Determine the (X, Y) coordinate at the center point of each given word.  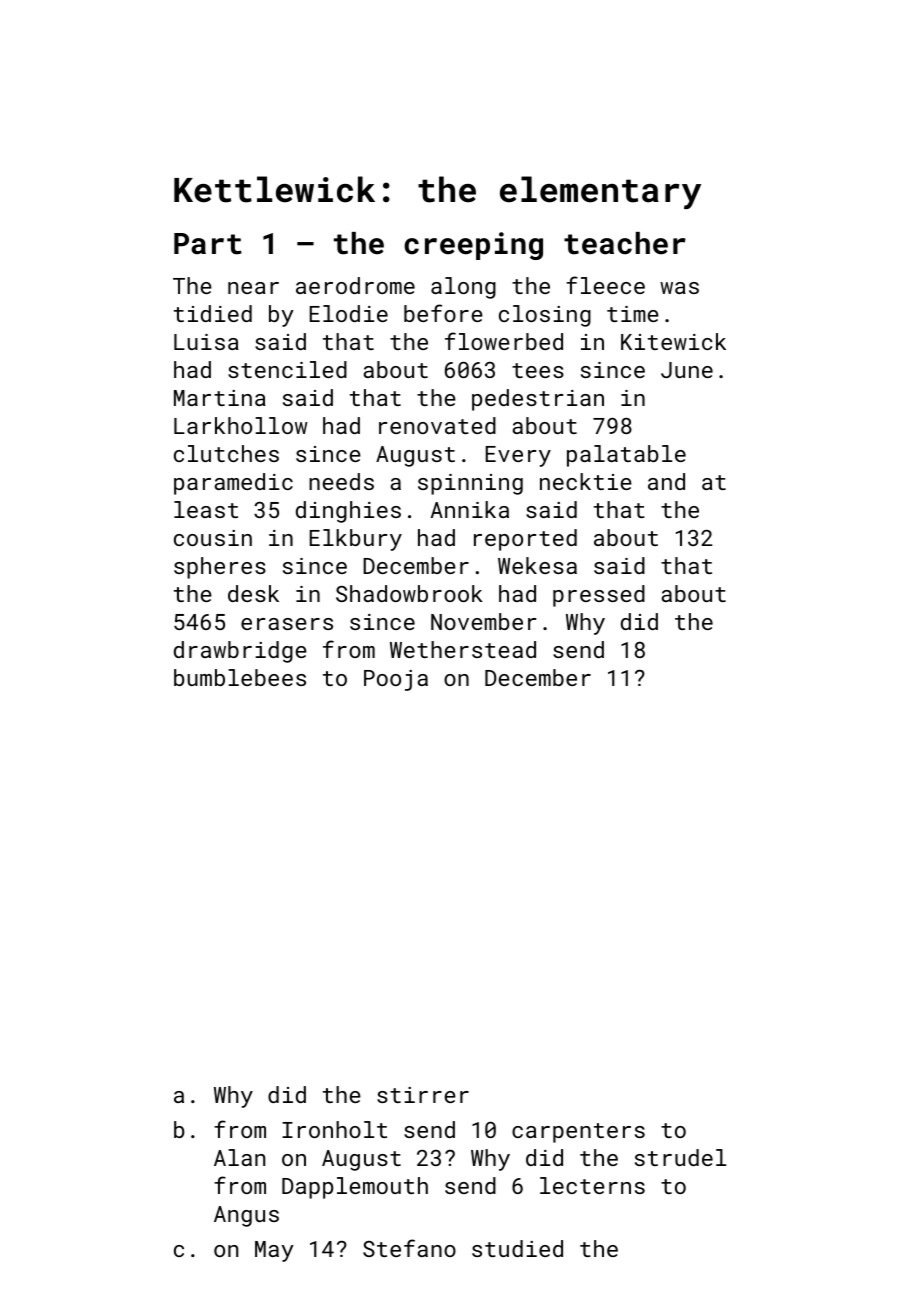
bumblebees (240, 677)
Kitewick (673, 341)
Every (518, 456)
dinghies (348, 512)
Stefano (409, 1248)
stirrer (423, 1095)
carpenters (578, 1133)
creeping (473, 246)
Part (208, 244)
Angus (246, 1216)
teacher (625, 243)
